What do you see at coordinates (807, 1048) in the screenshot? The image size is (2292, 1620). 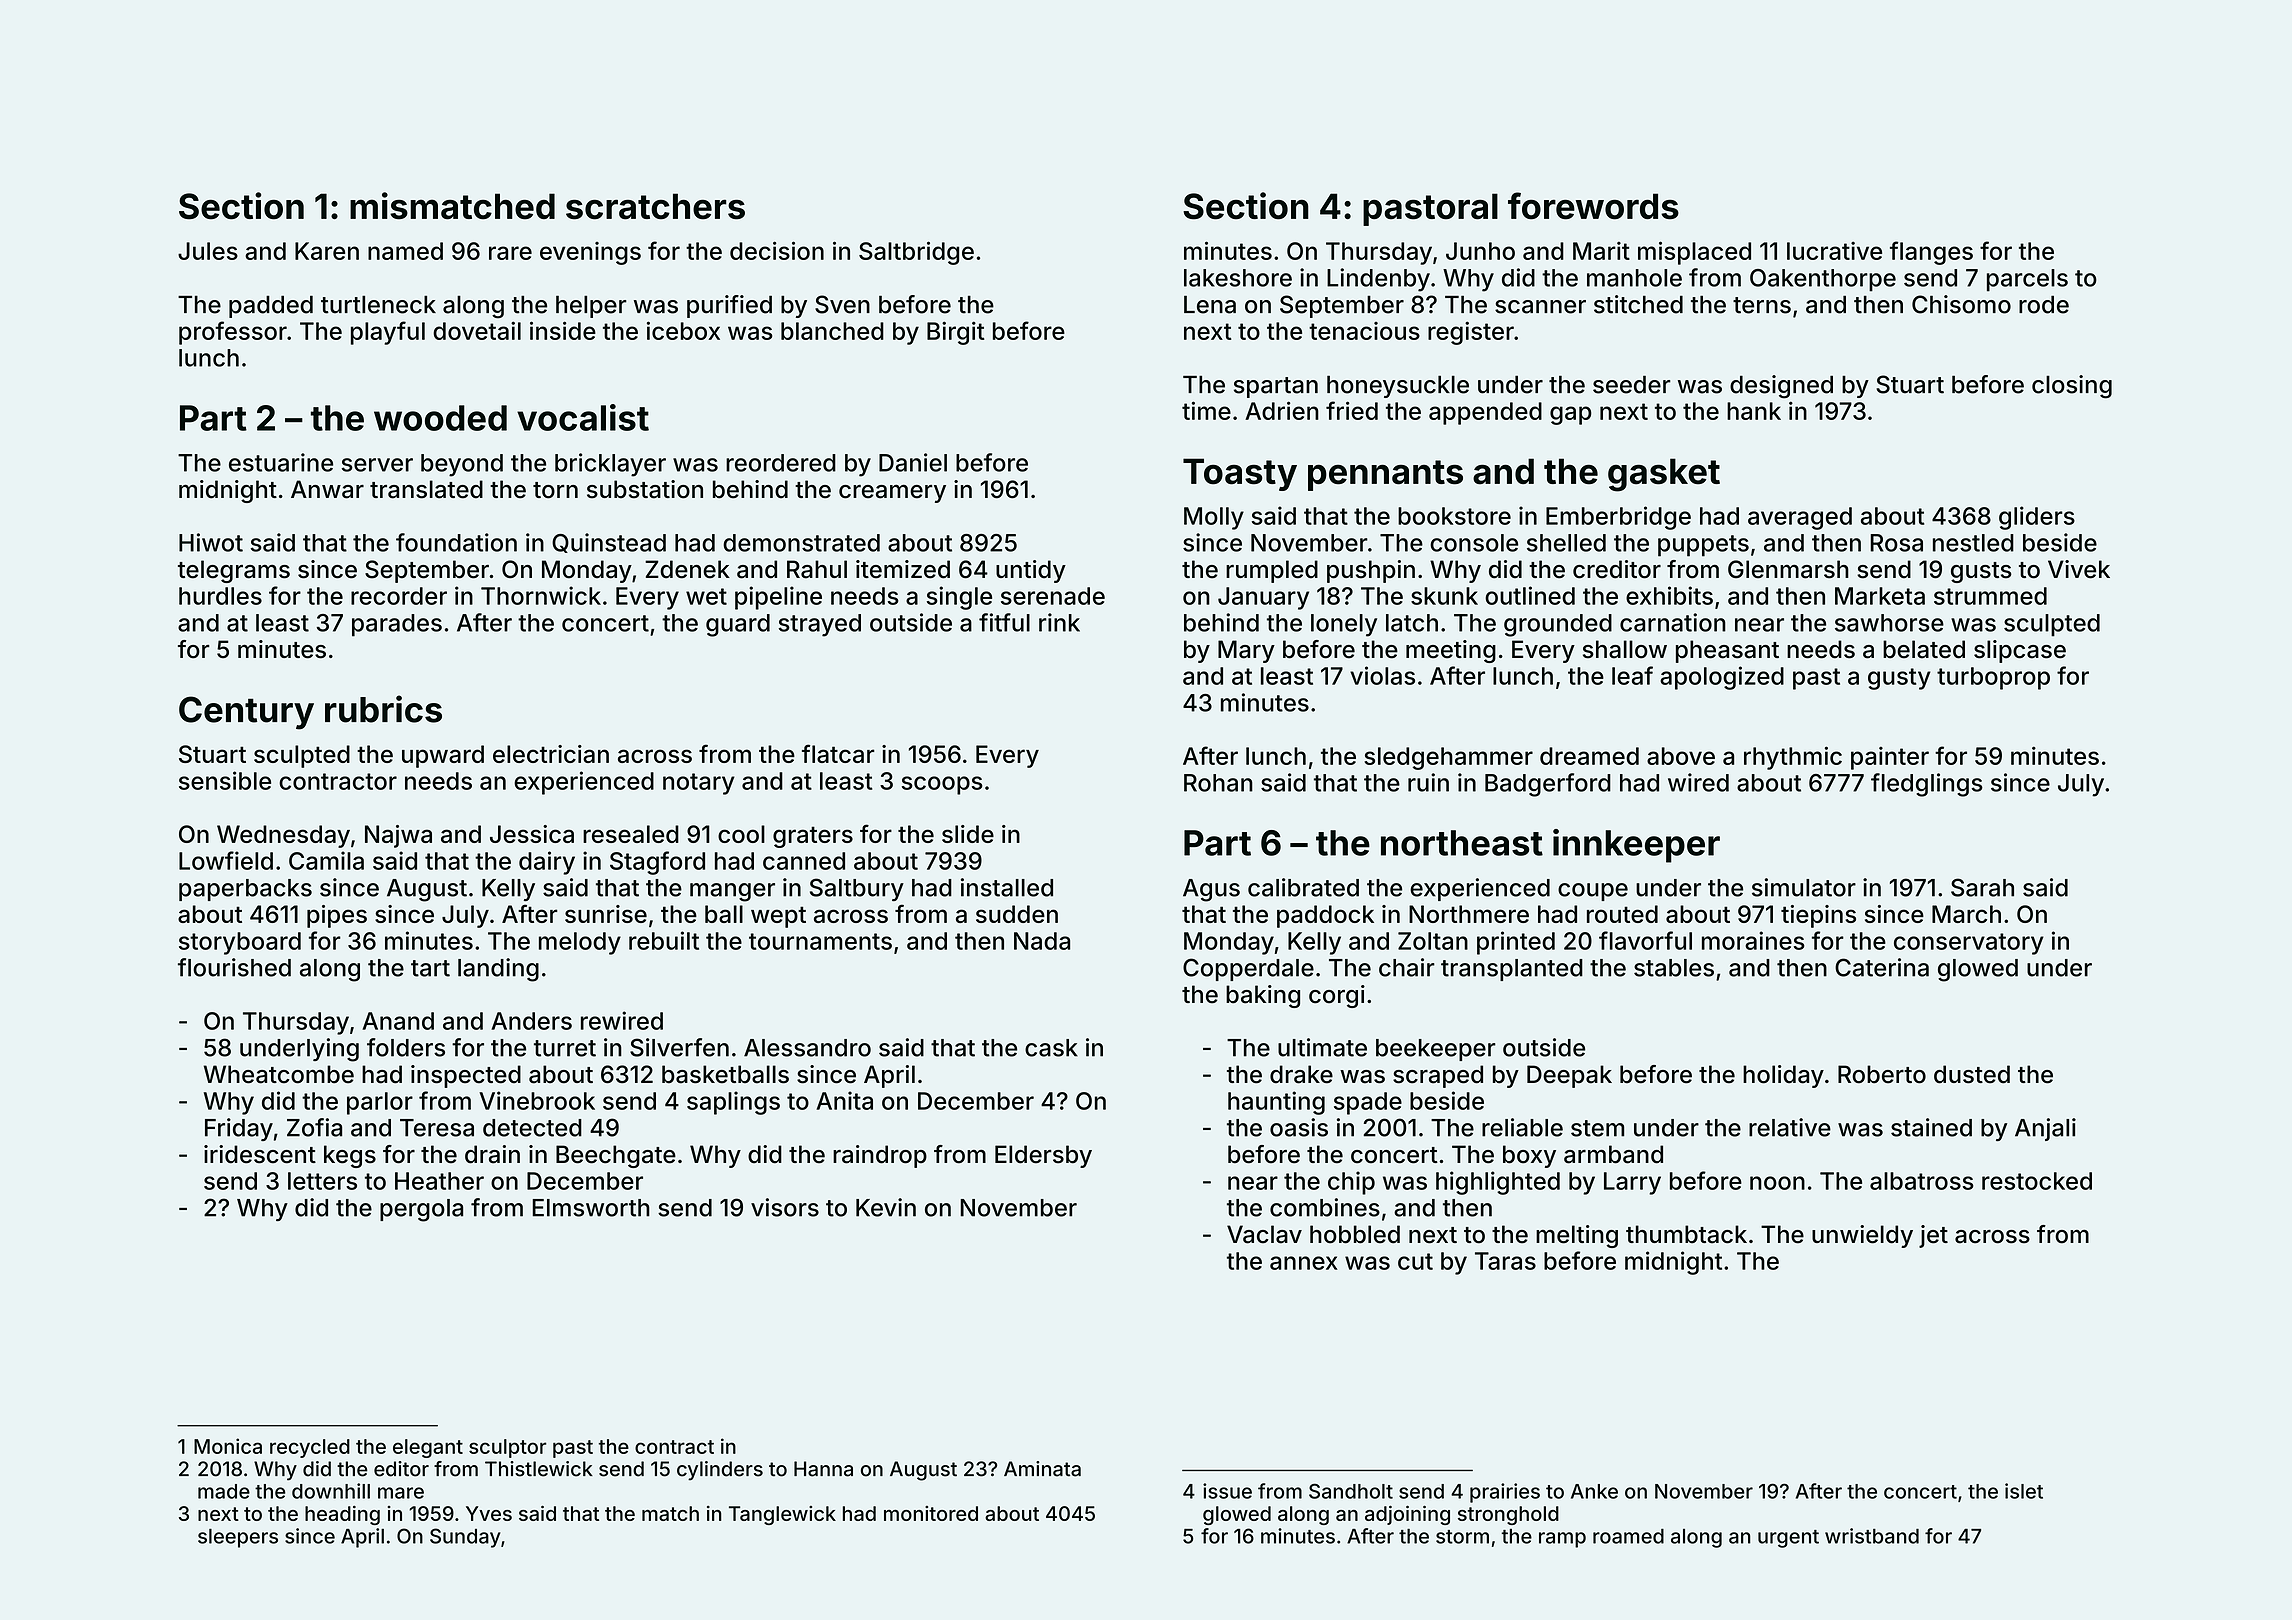 I see `Alessandro` at bounding box center [807, 1048].
